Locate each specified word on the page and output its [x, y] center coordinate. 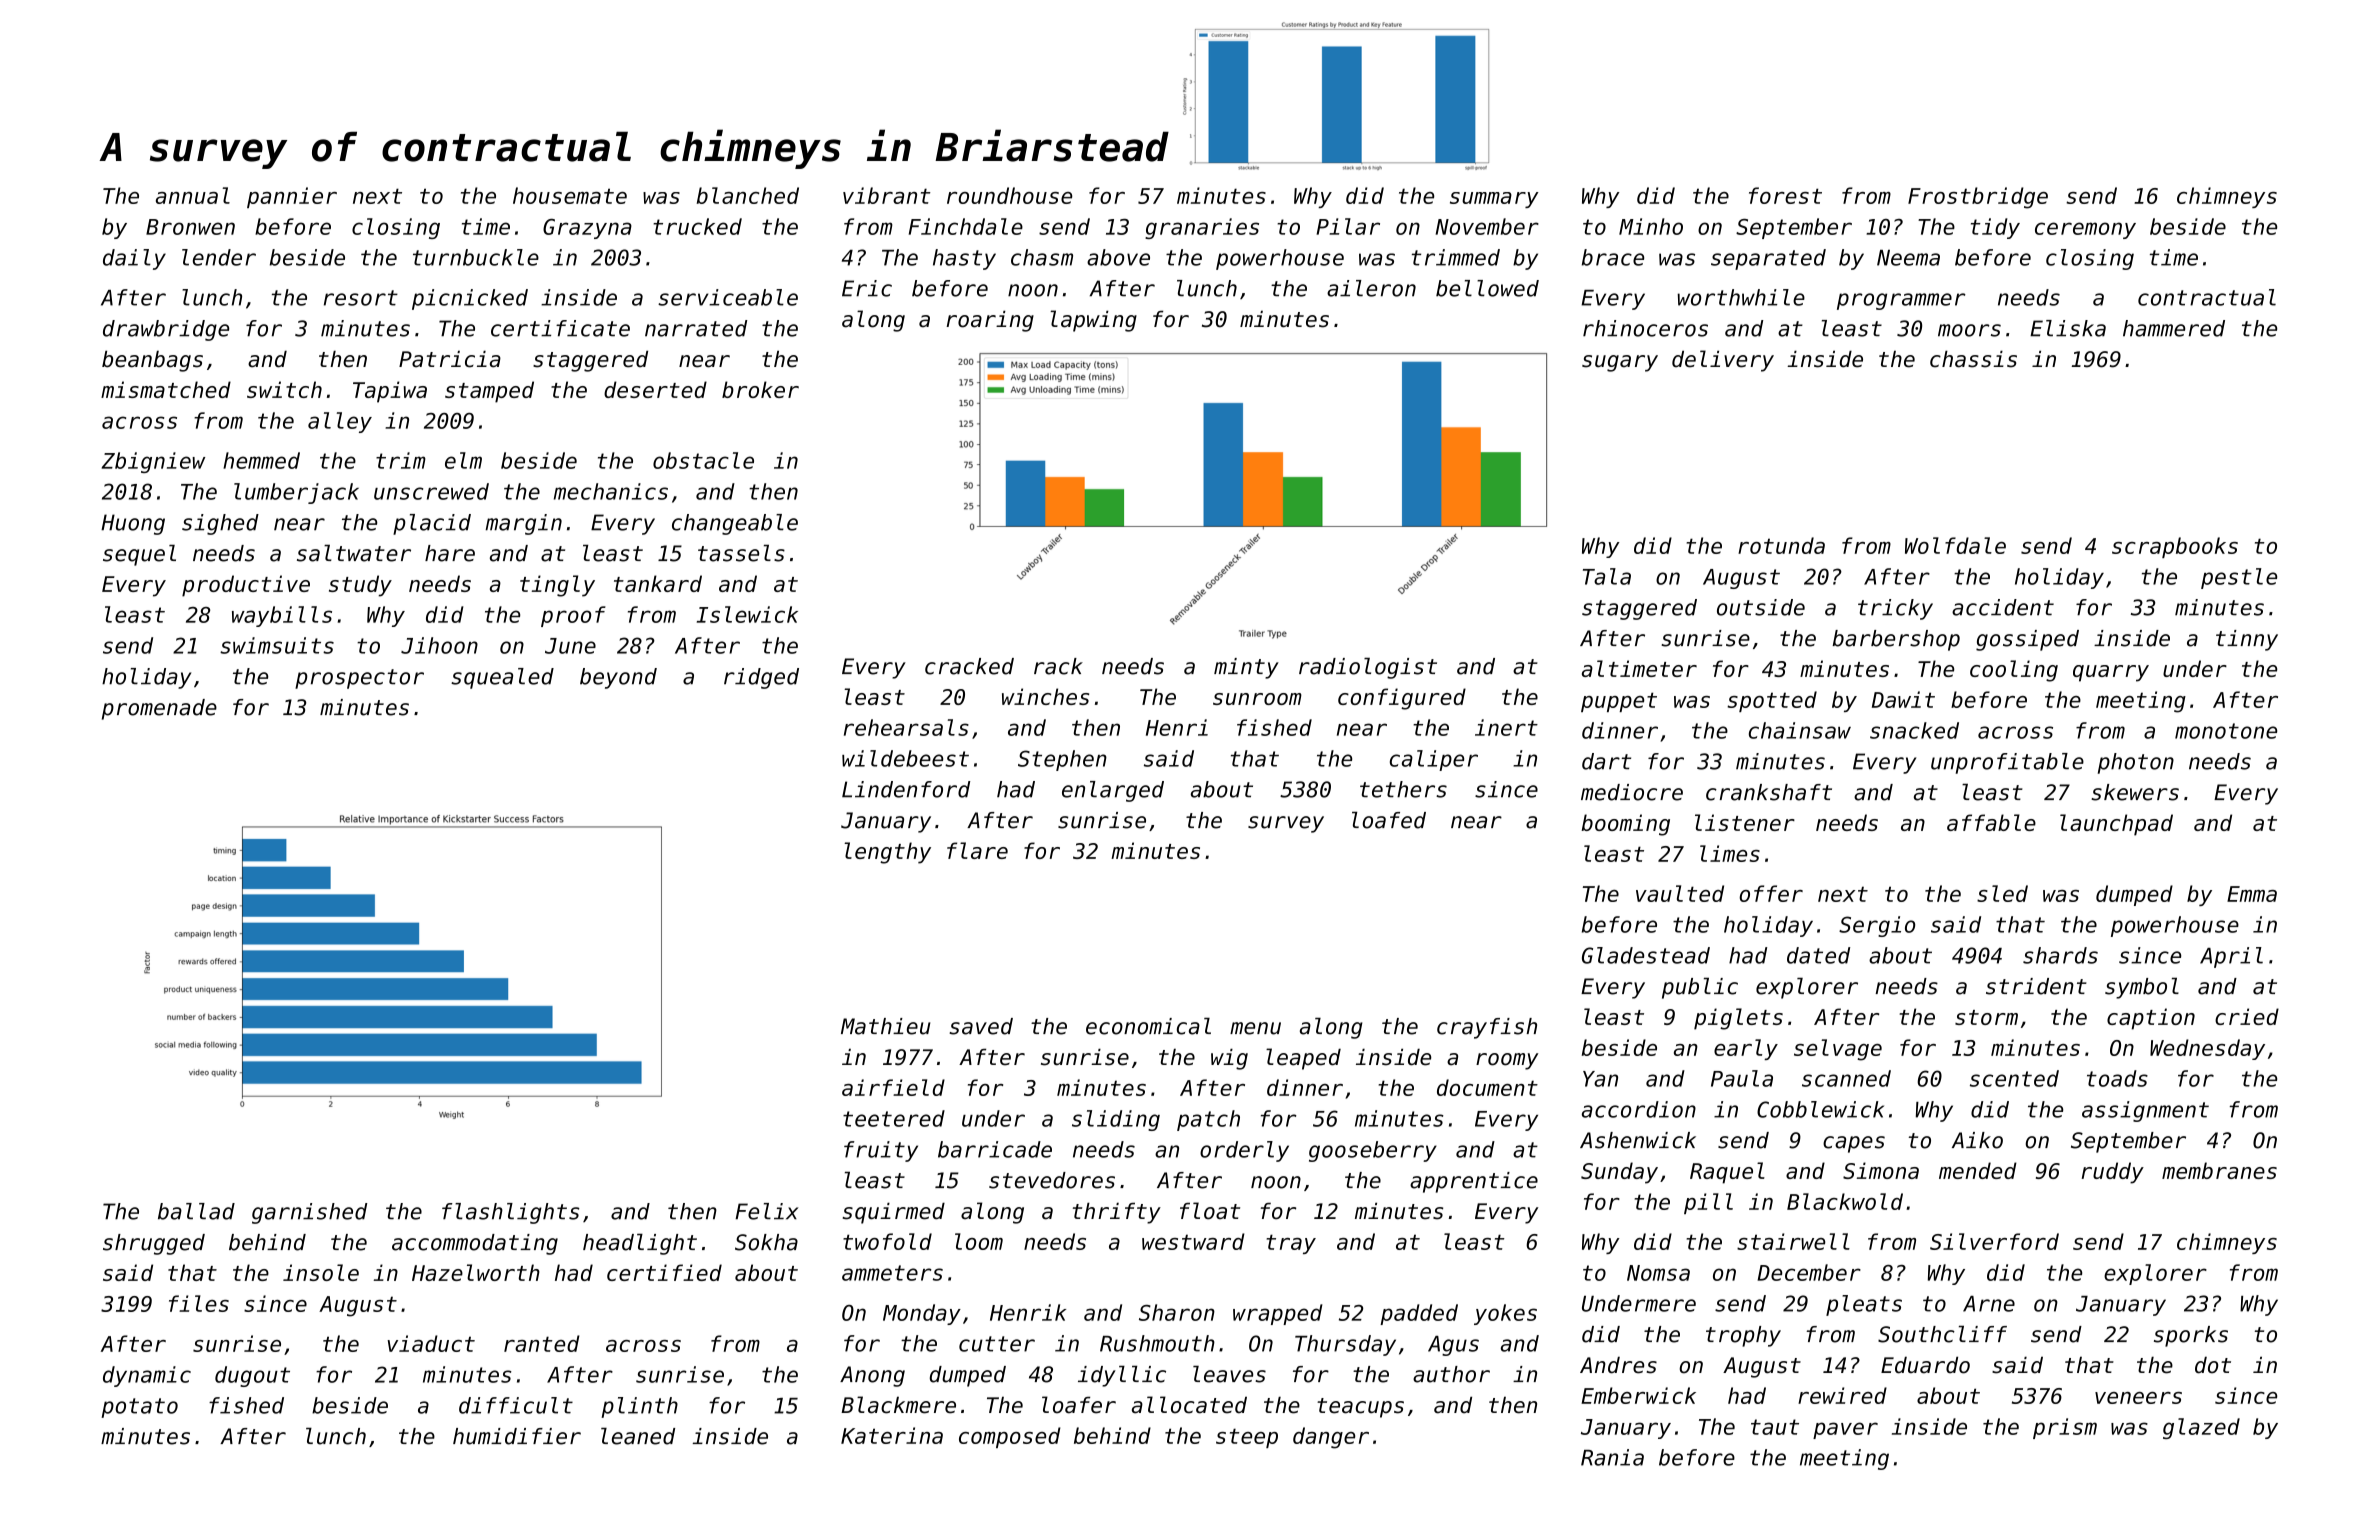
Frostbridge [1978, 198]
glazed [2201, 1428]
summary [1494, 200]
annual [193, 195]
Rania [1612, 1457]
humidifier [517, 1436]
